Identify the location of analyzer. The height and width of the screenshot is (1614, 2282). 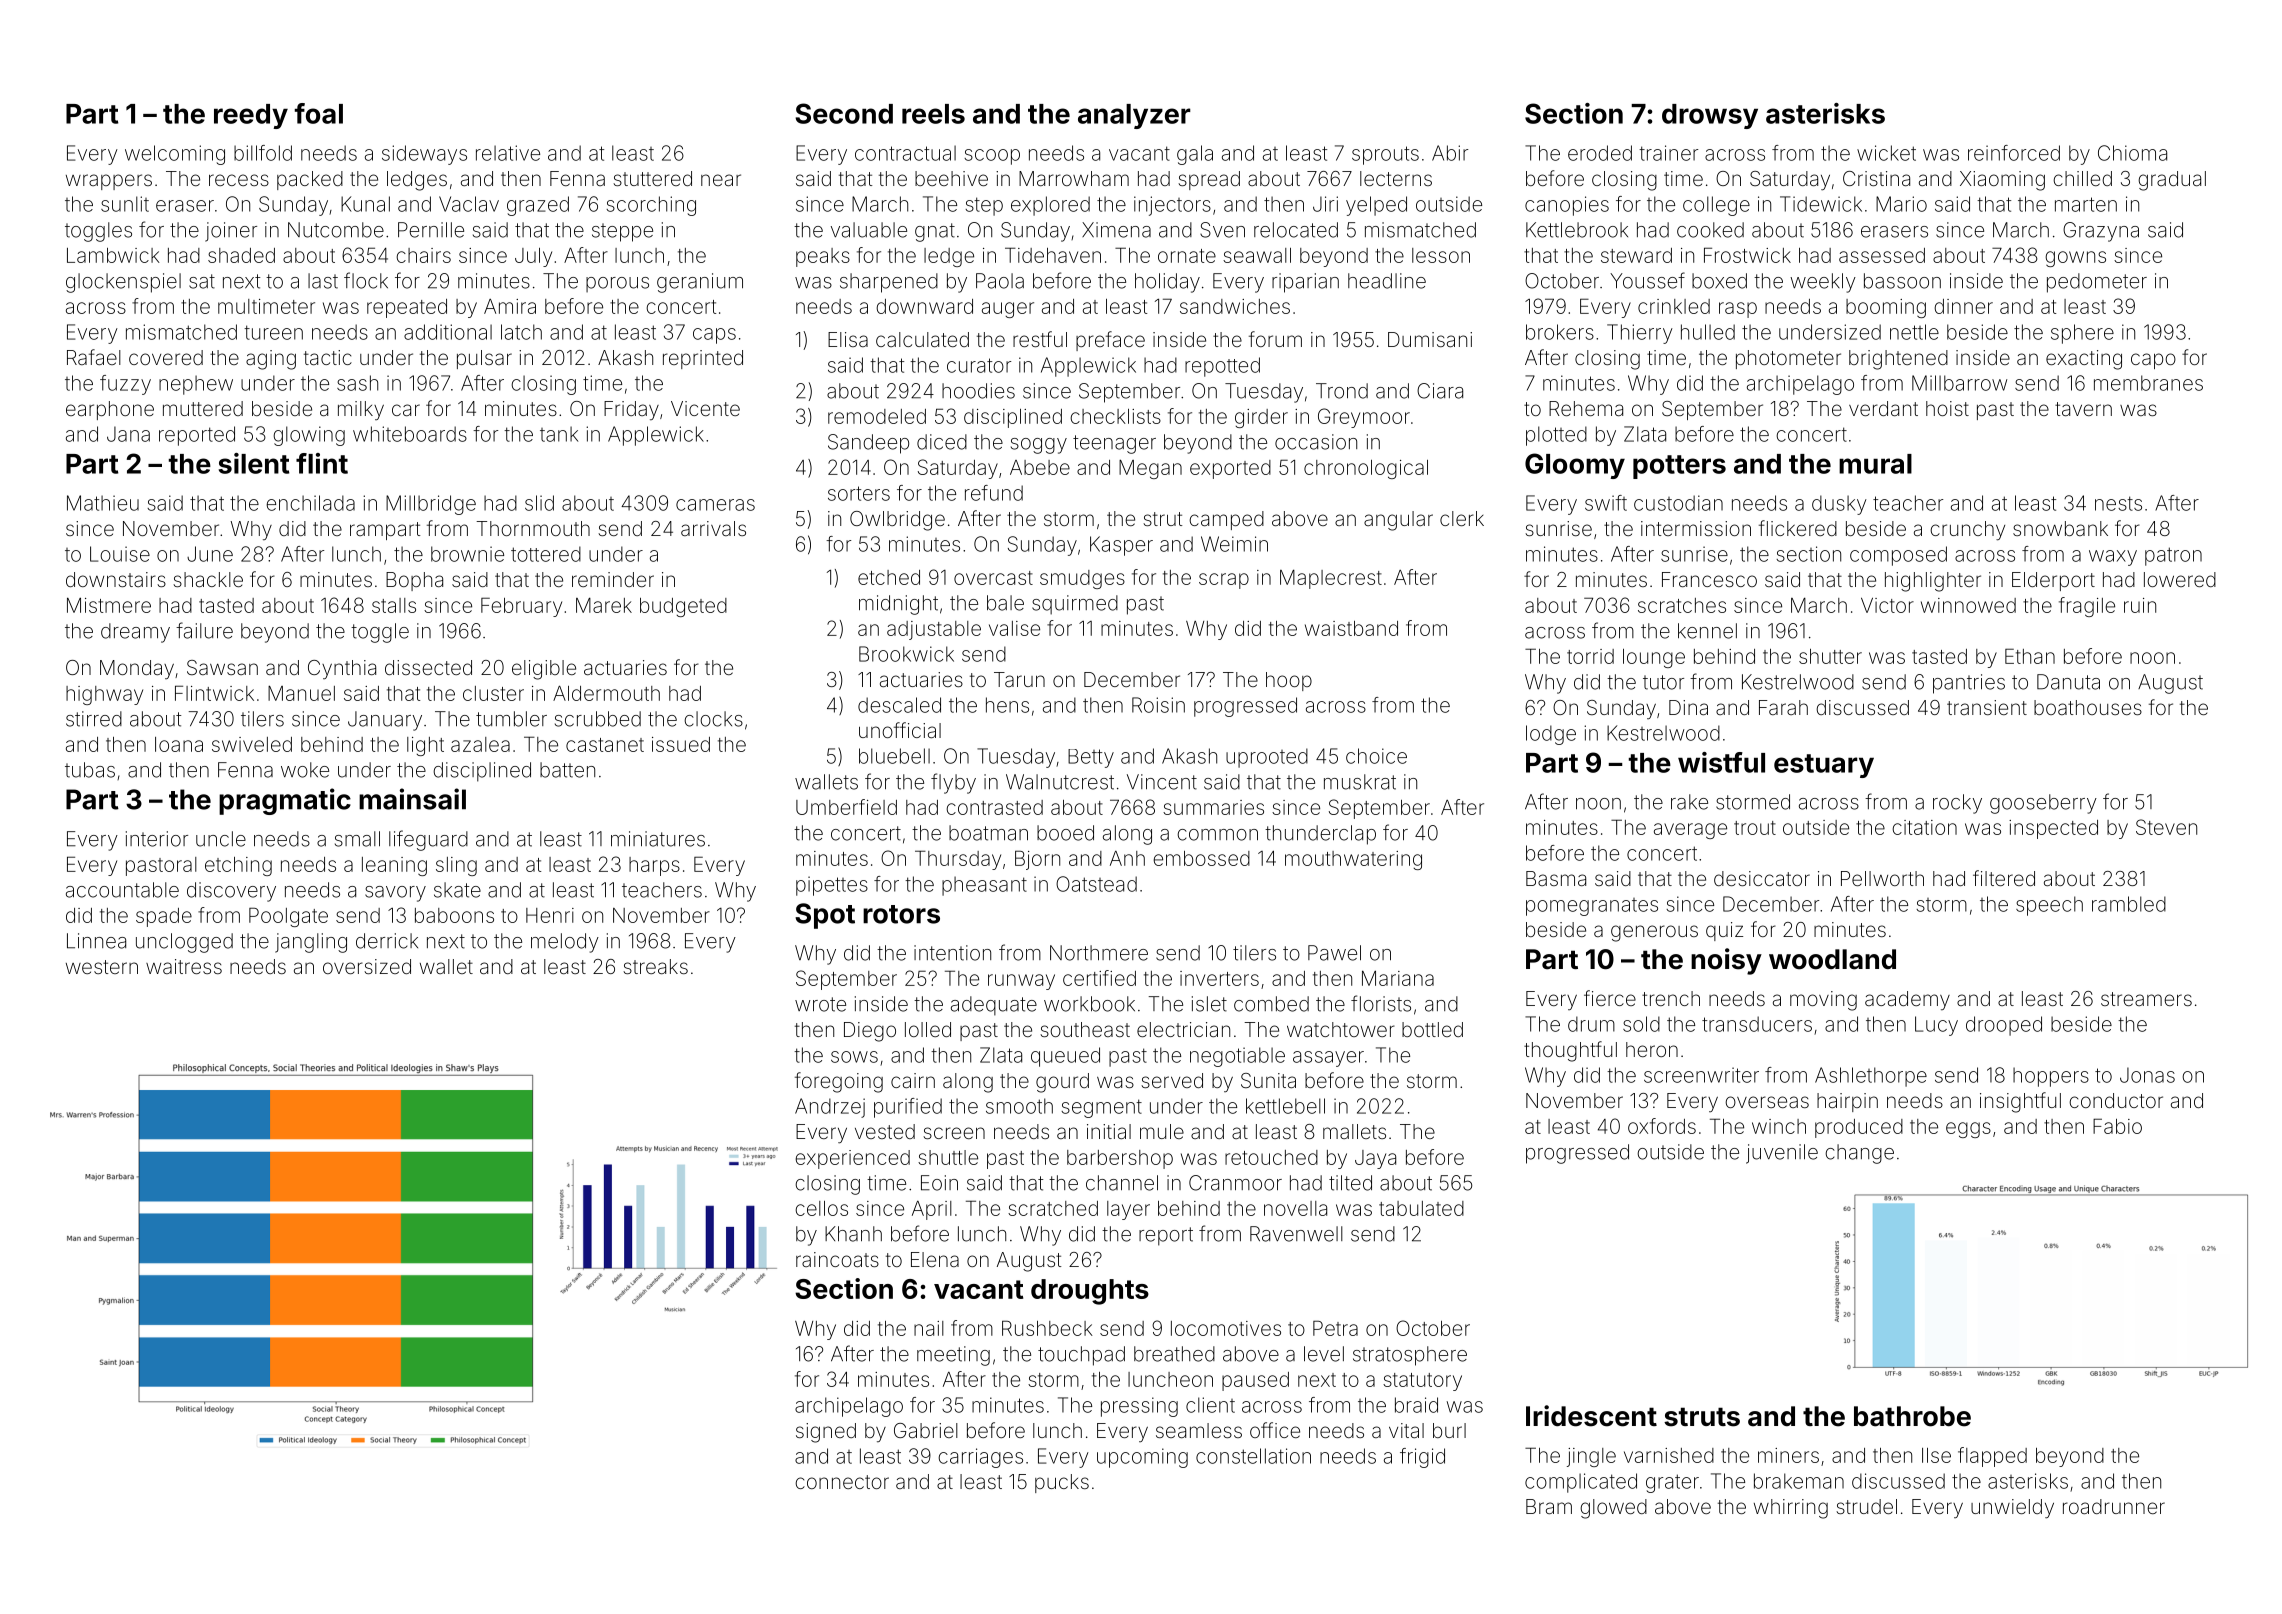
(1134, 116).
